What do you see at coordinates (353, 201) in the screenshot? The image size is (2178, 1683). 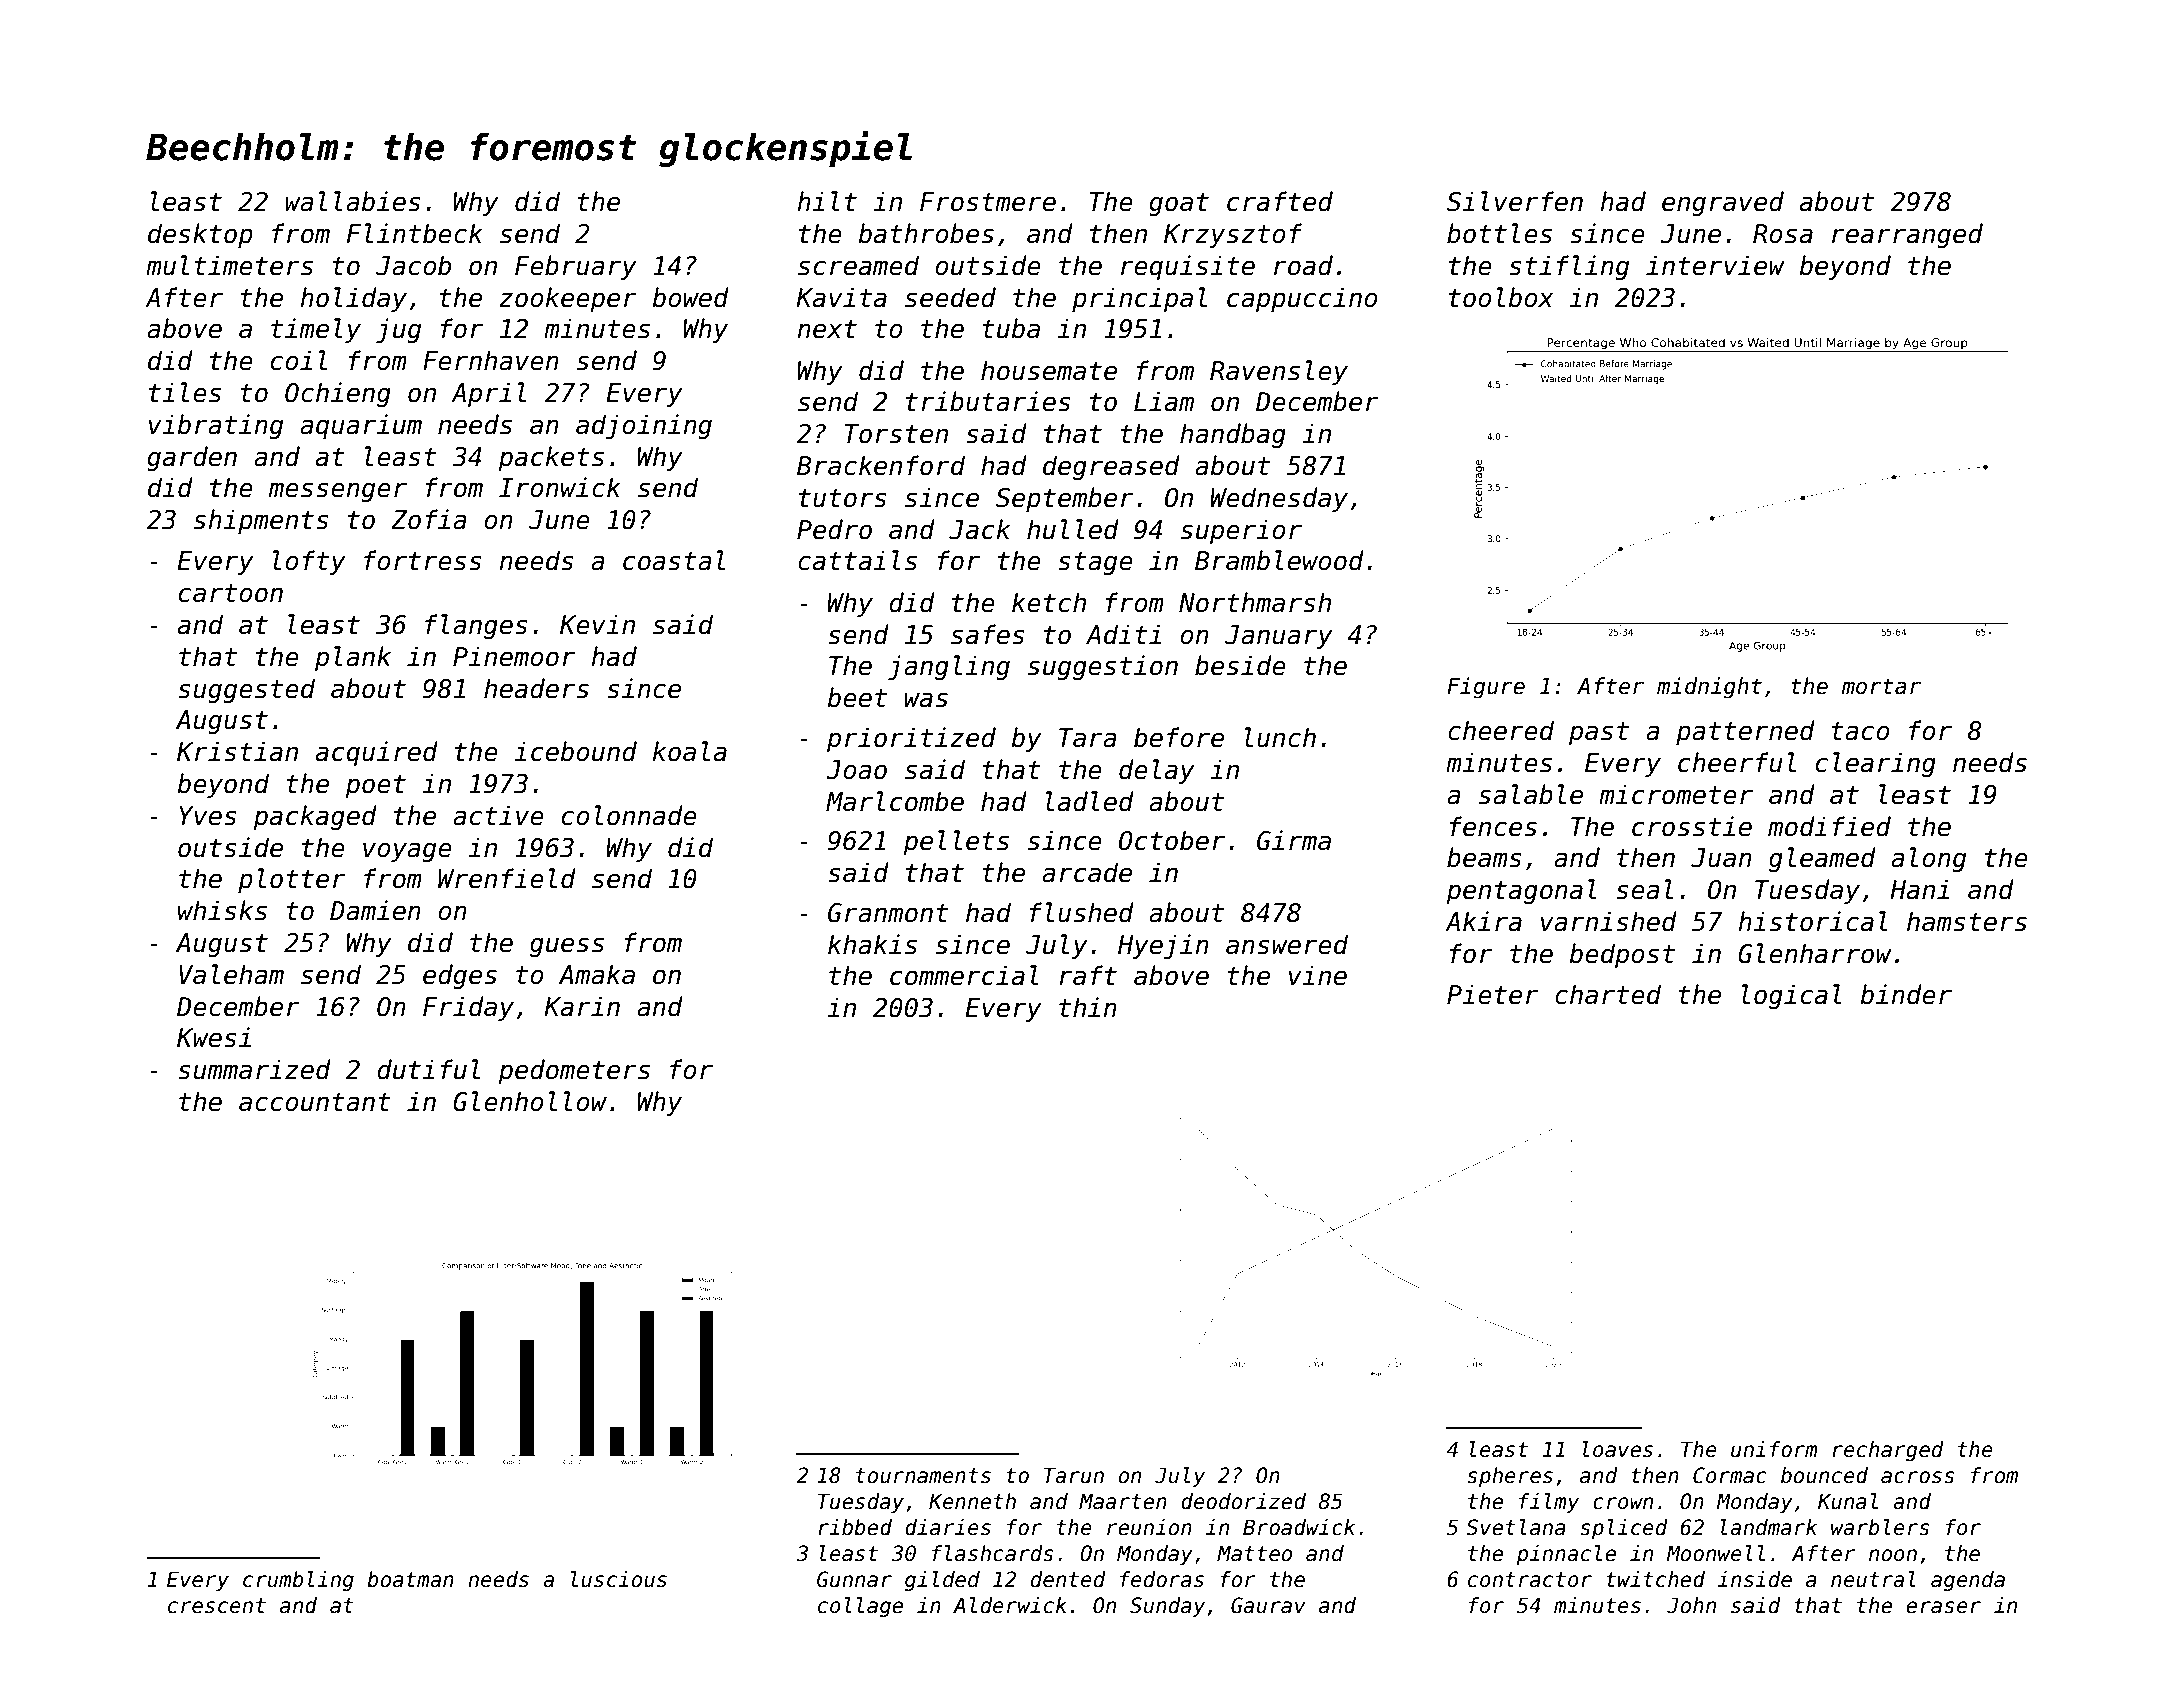 I see `wallabies` at bounding box center [353, 201].
